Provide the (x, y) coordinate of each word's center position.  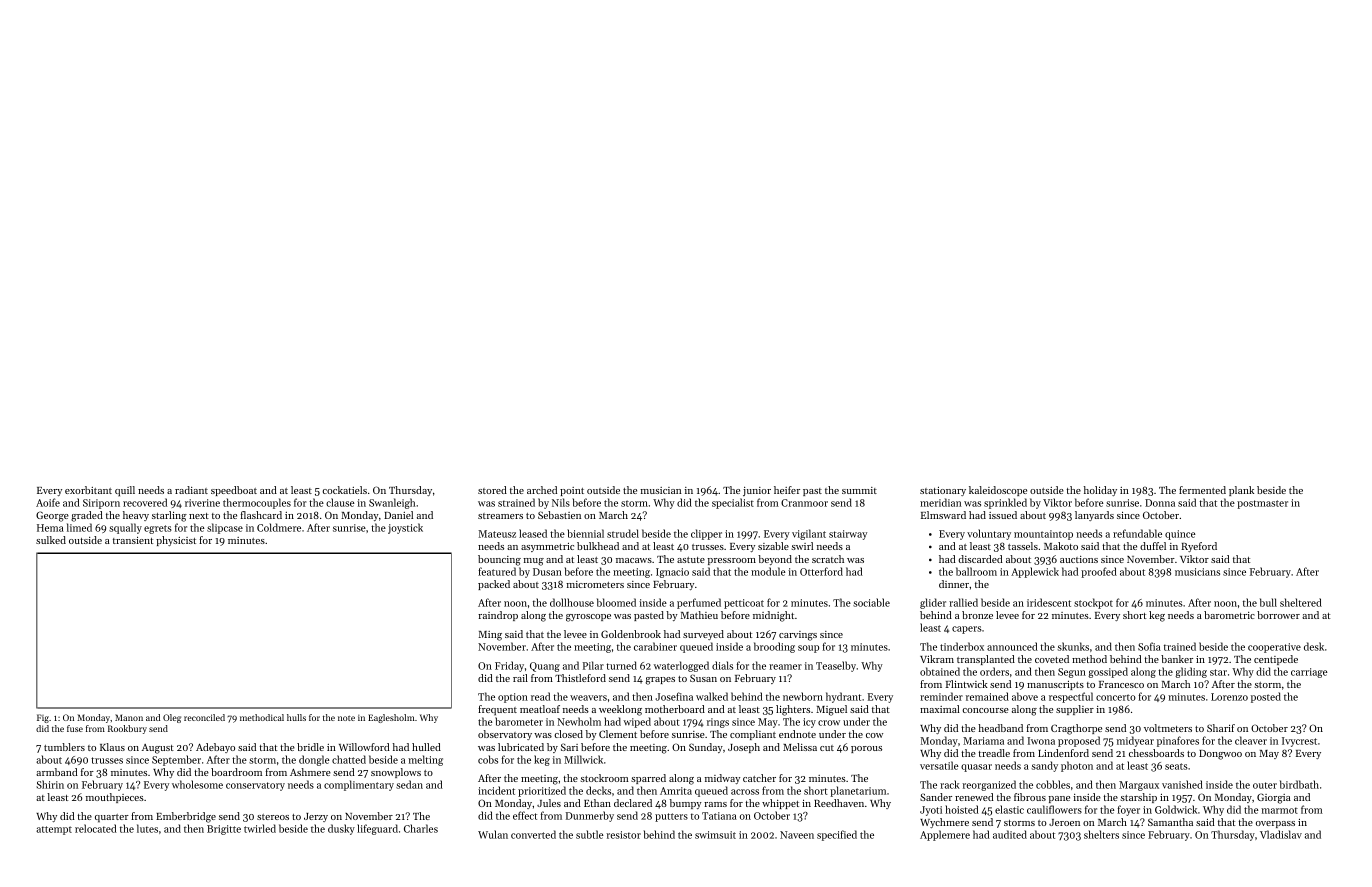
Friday (509, 666)
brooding (774, 647)
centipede (1276, 660)
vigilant (809, 534)
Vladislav (1281, 834)
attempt (54, 830)
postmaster (1262, 504)
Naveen (797, 835)
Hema (50, 528)
